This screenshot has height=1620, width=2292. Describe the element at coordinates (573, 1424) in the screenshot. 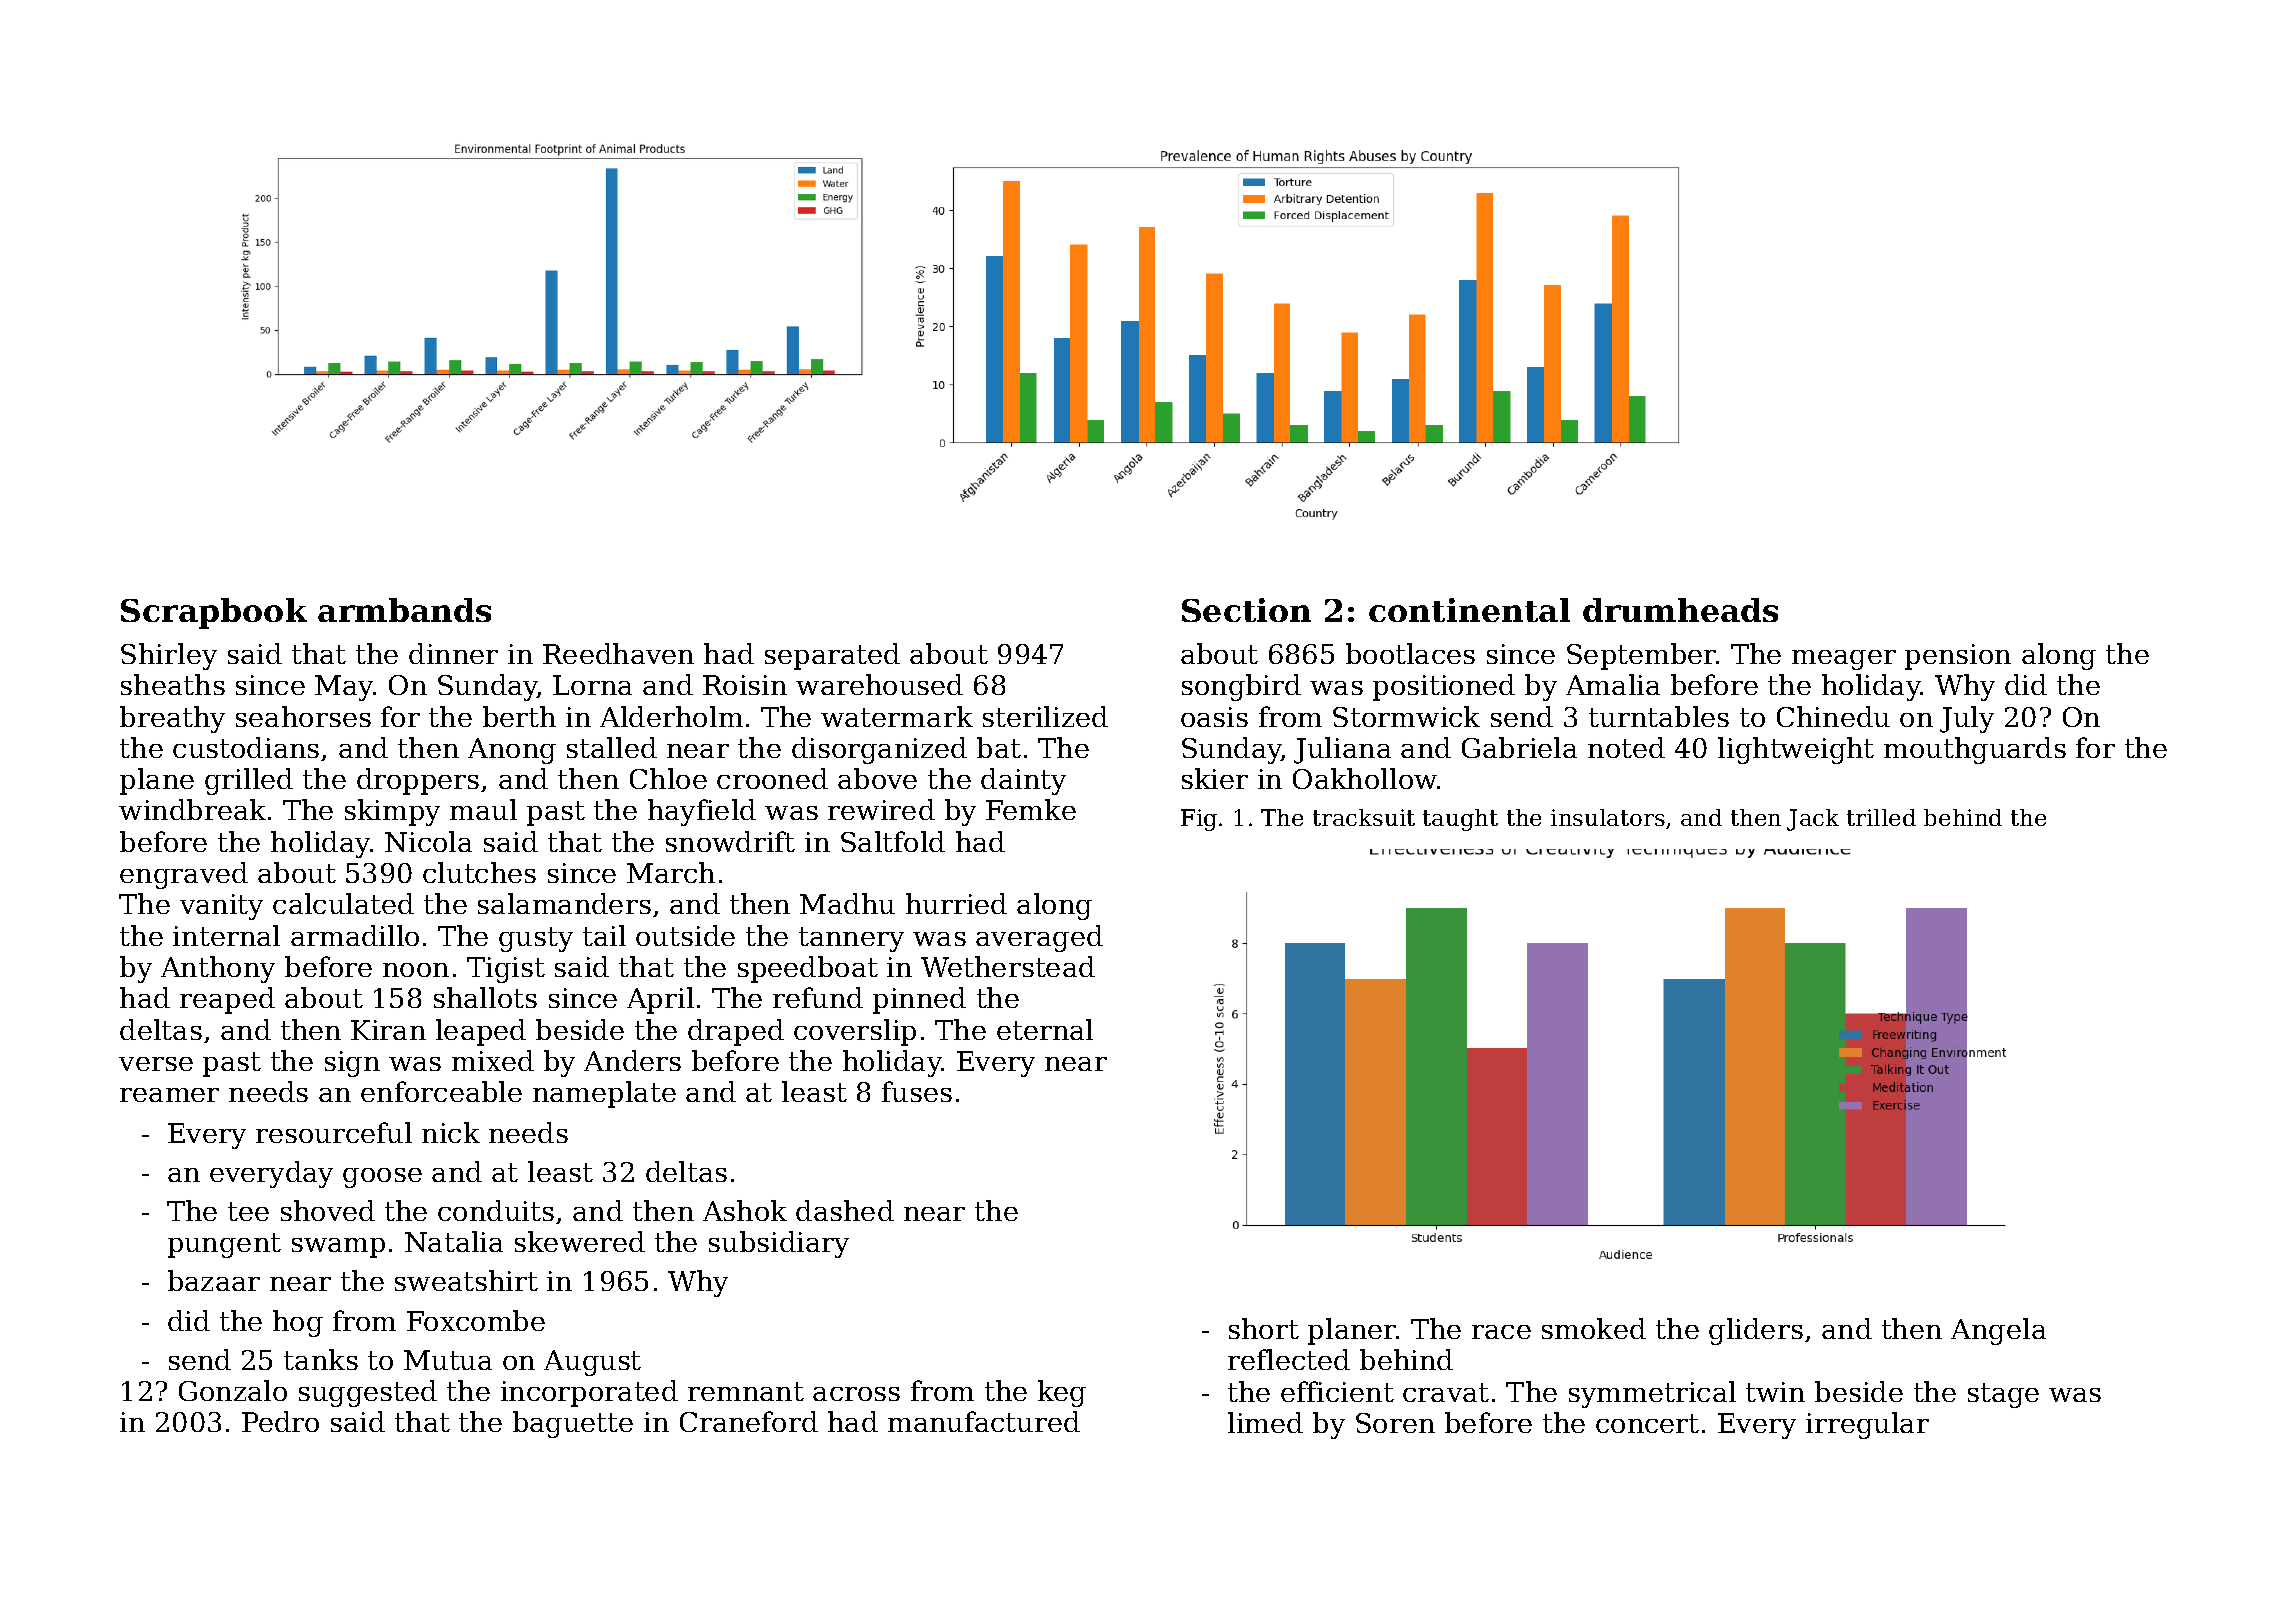

I see `baguette` at that location.
